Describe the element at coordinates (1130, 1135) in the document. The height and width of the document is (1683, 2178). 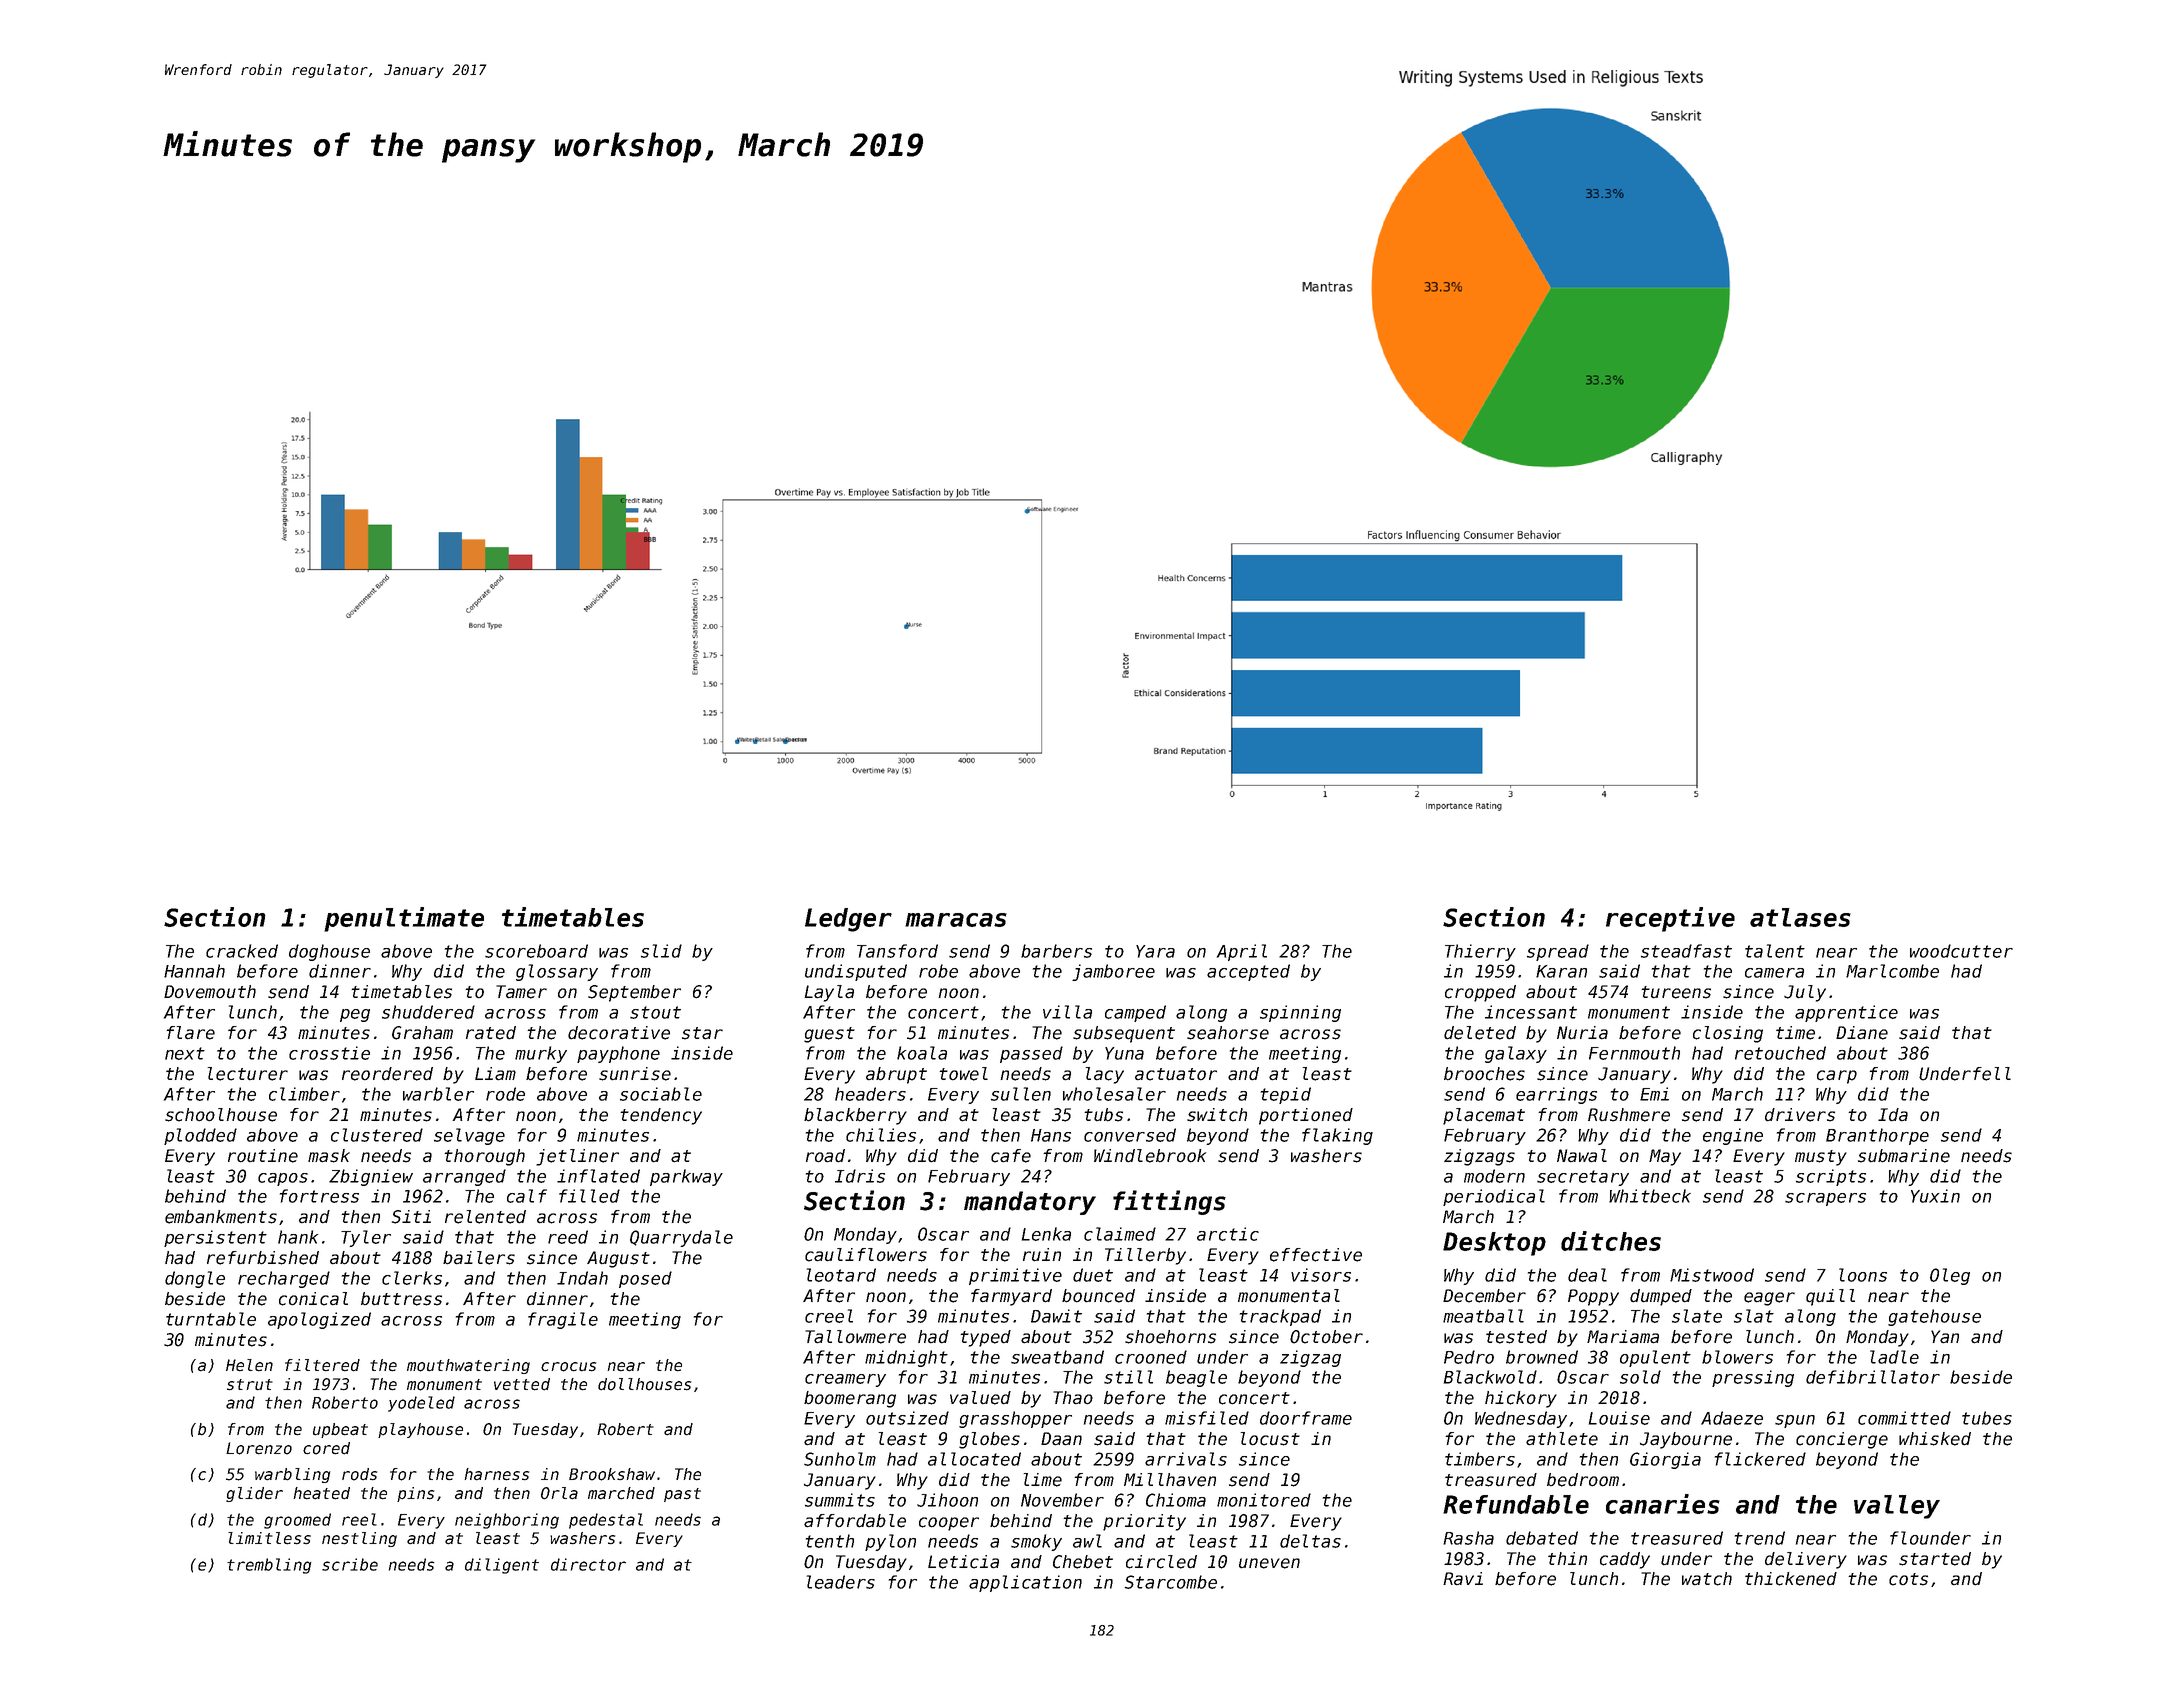
I see `conversed` at that location.
